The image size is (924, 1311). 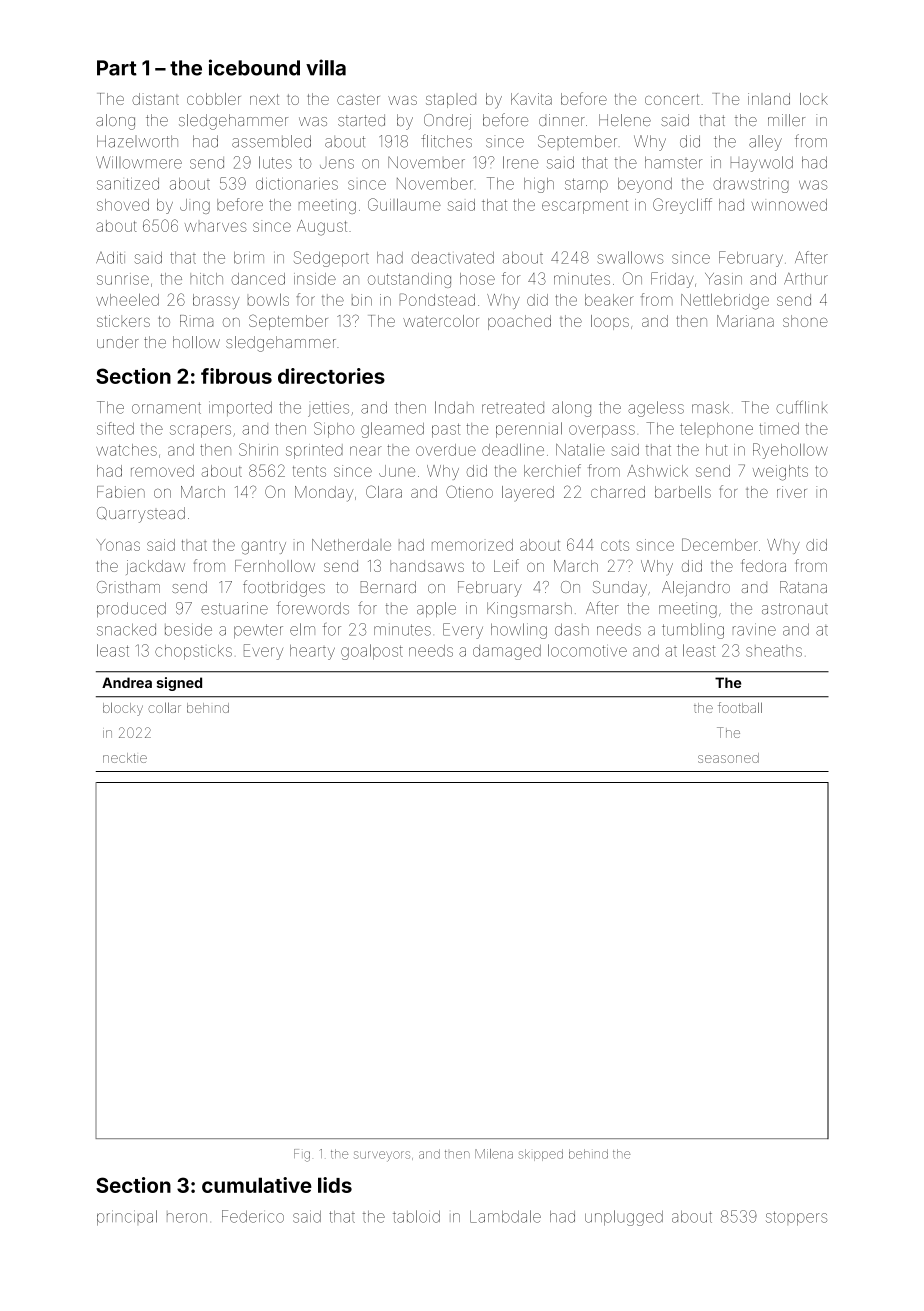 What do you see at coordinates (541, 1155) in the page?
I see `skipped` at bounding box center [541, 1155].
